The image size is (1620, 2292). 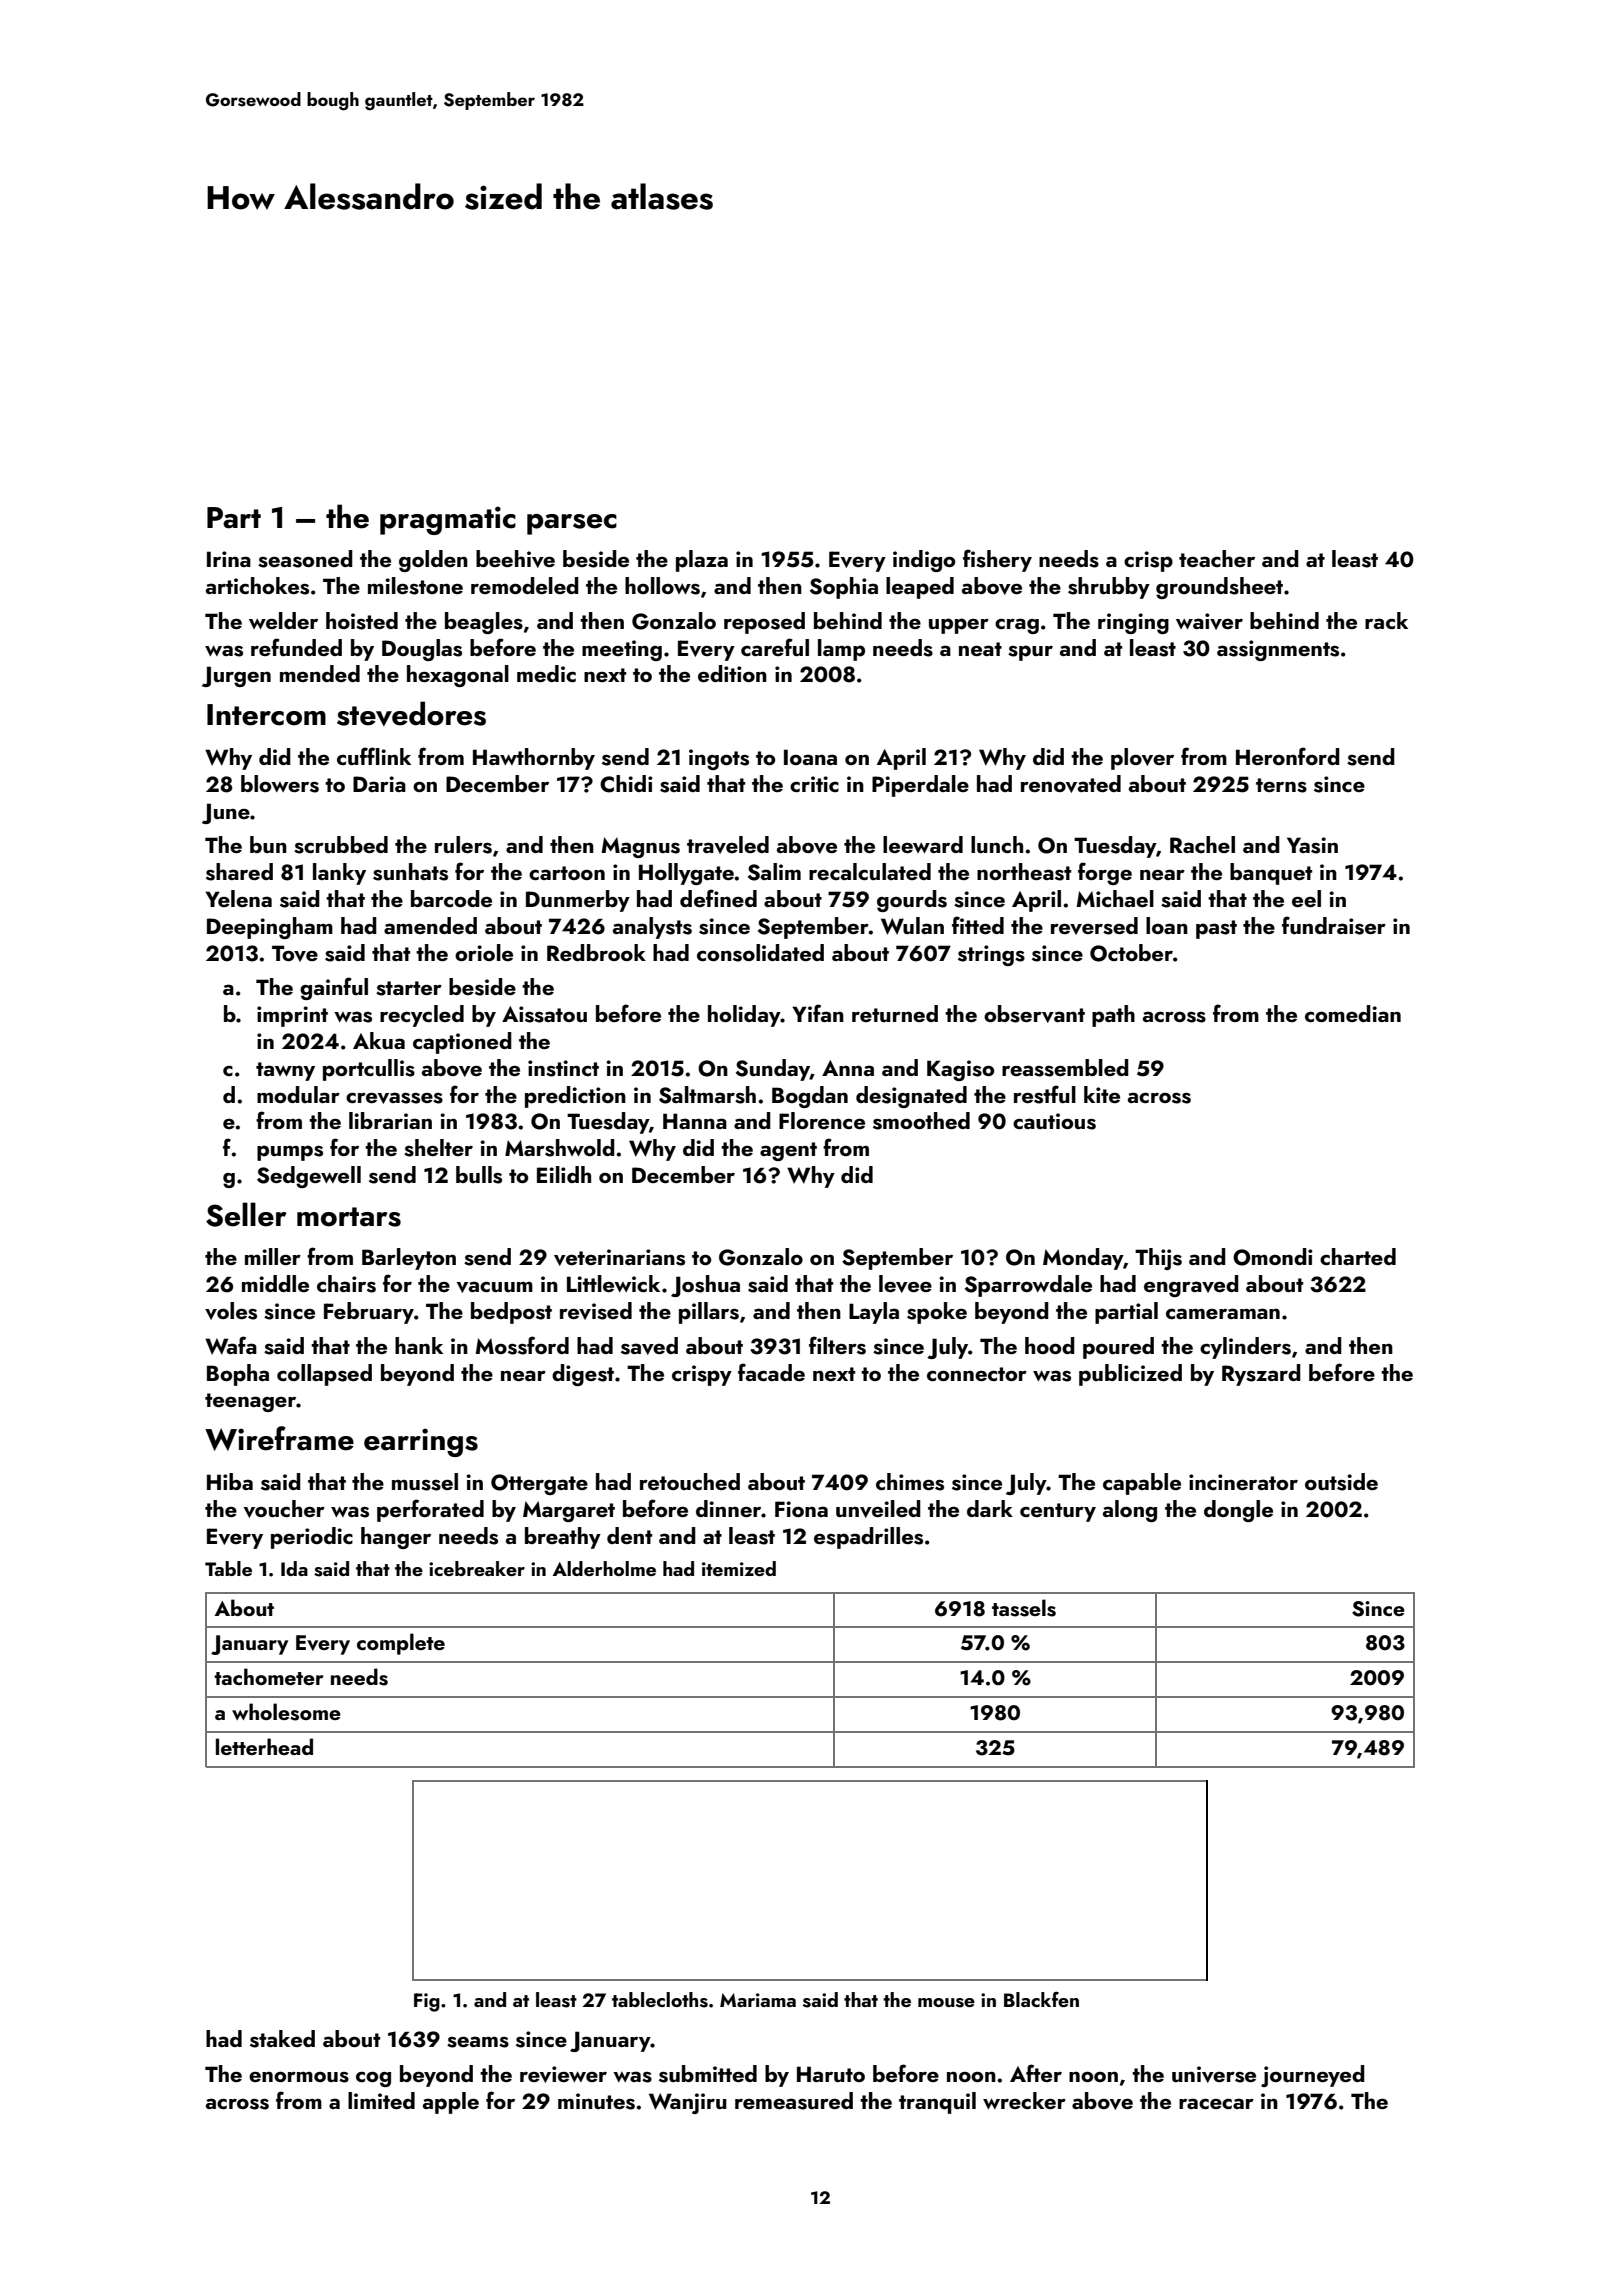 What do you see at coordinates (1341, 1482) in the screenshot?
I see `outside` at bounding box center [1341, 1482].
